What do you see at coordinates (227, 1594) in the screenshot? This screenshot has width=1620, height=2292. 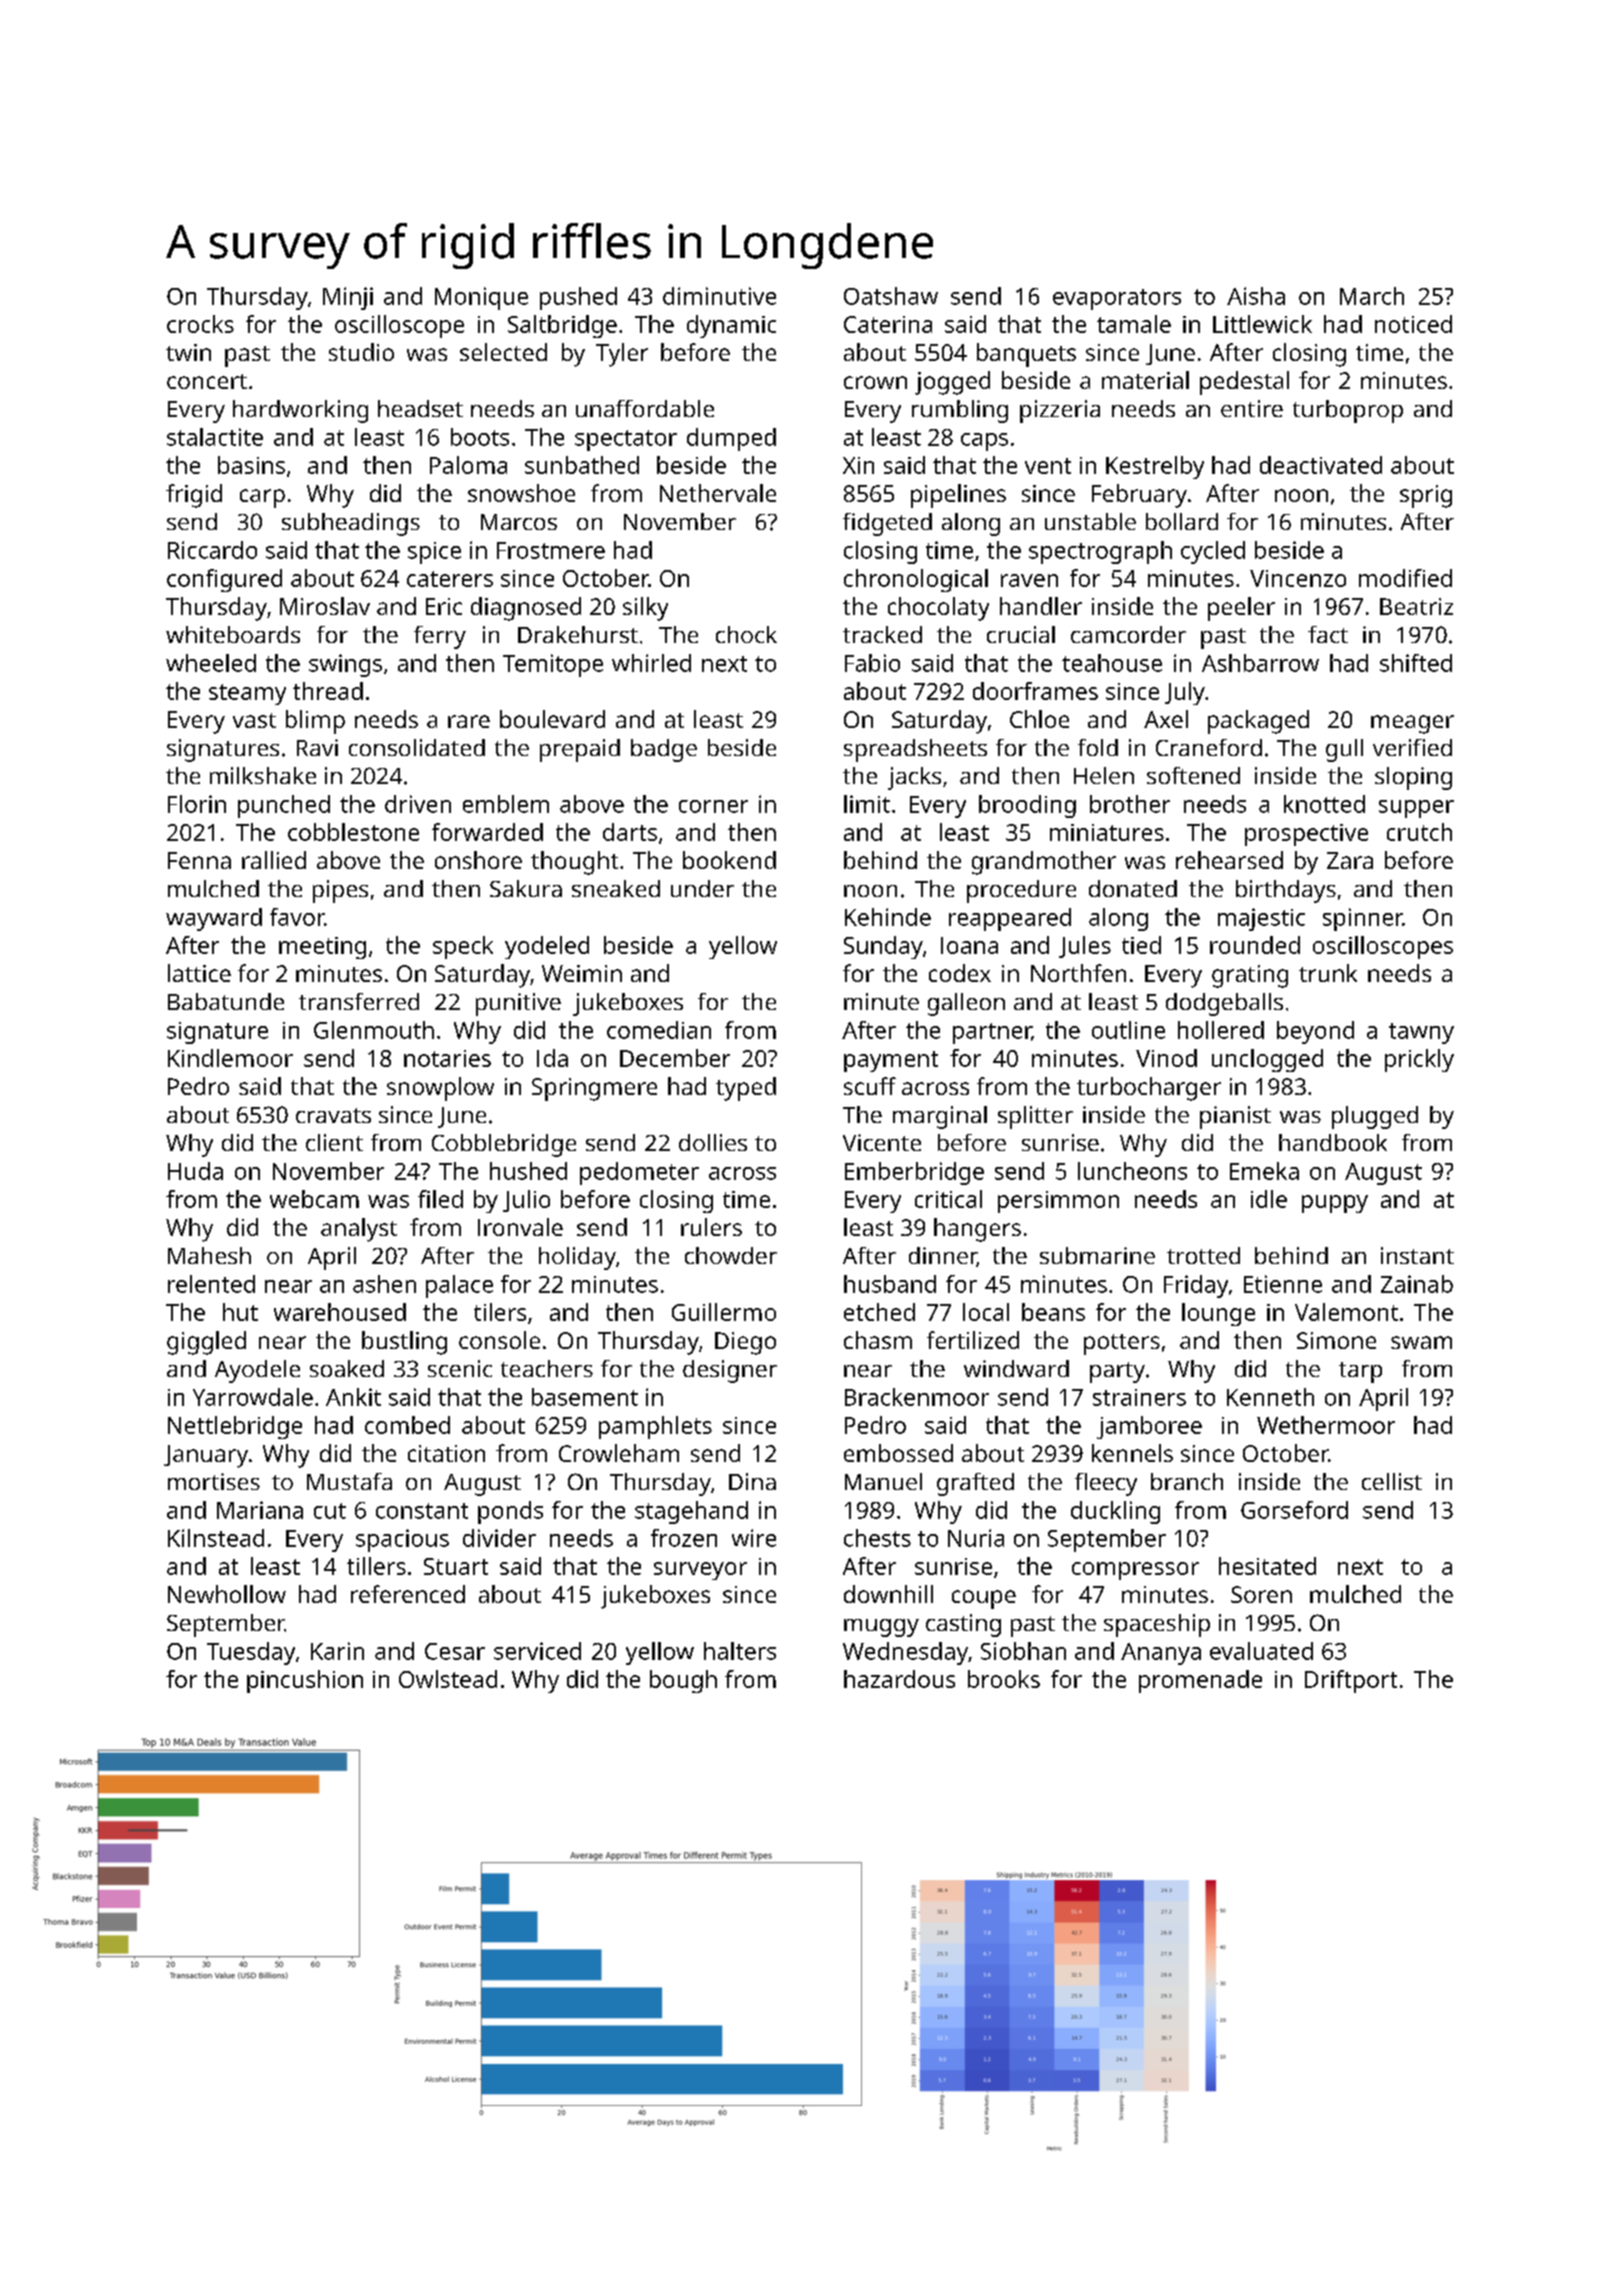 I see `Newhollow` at bounding box center [227, 1594].
